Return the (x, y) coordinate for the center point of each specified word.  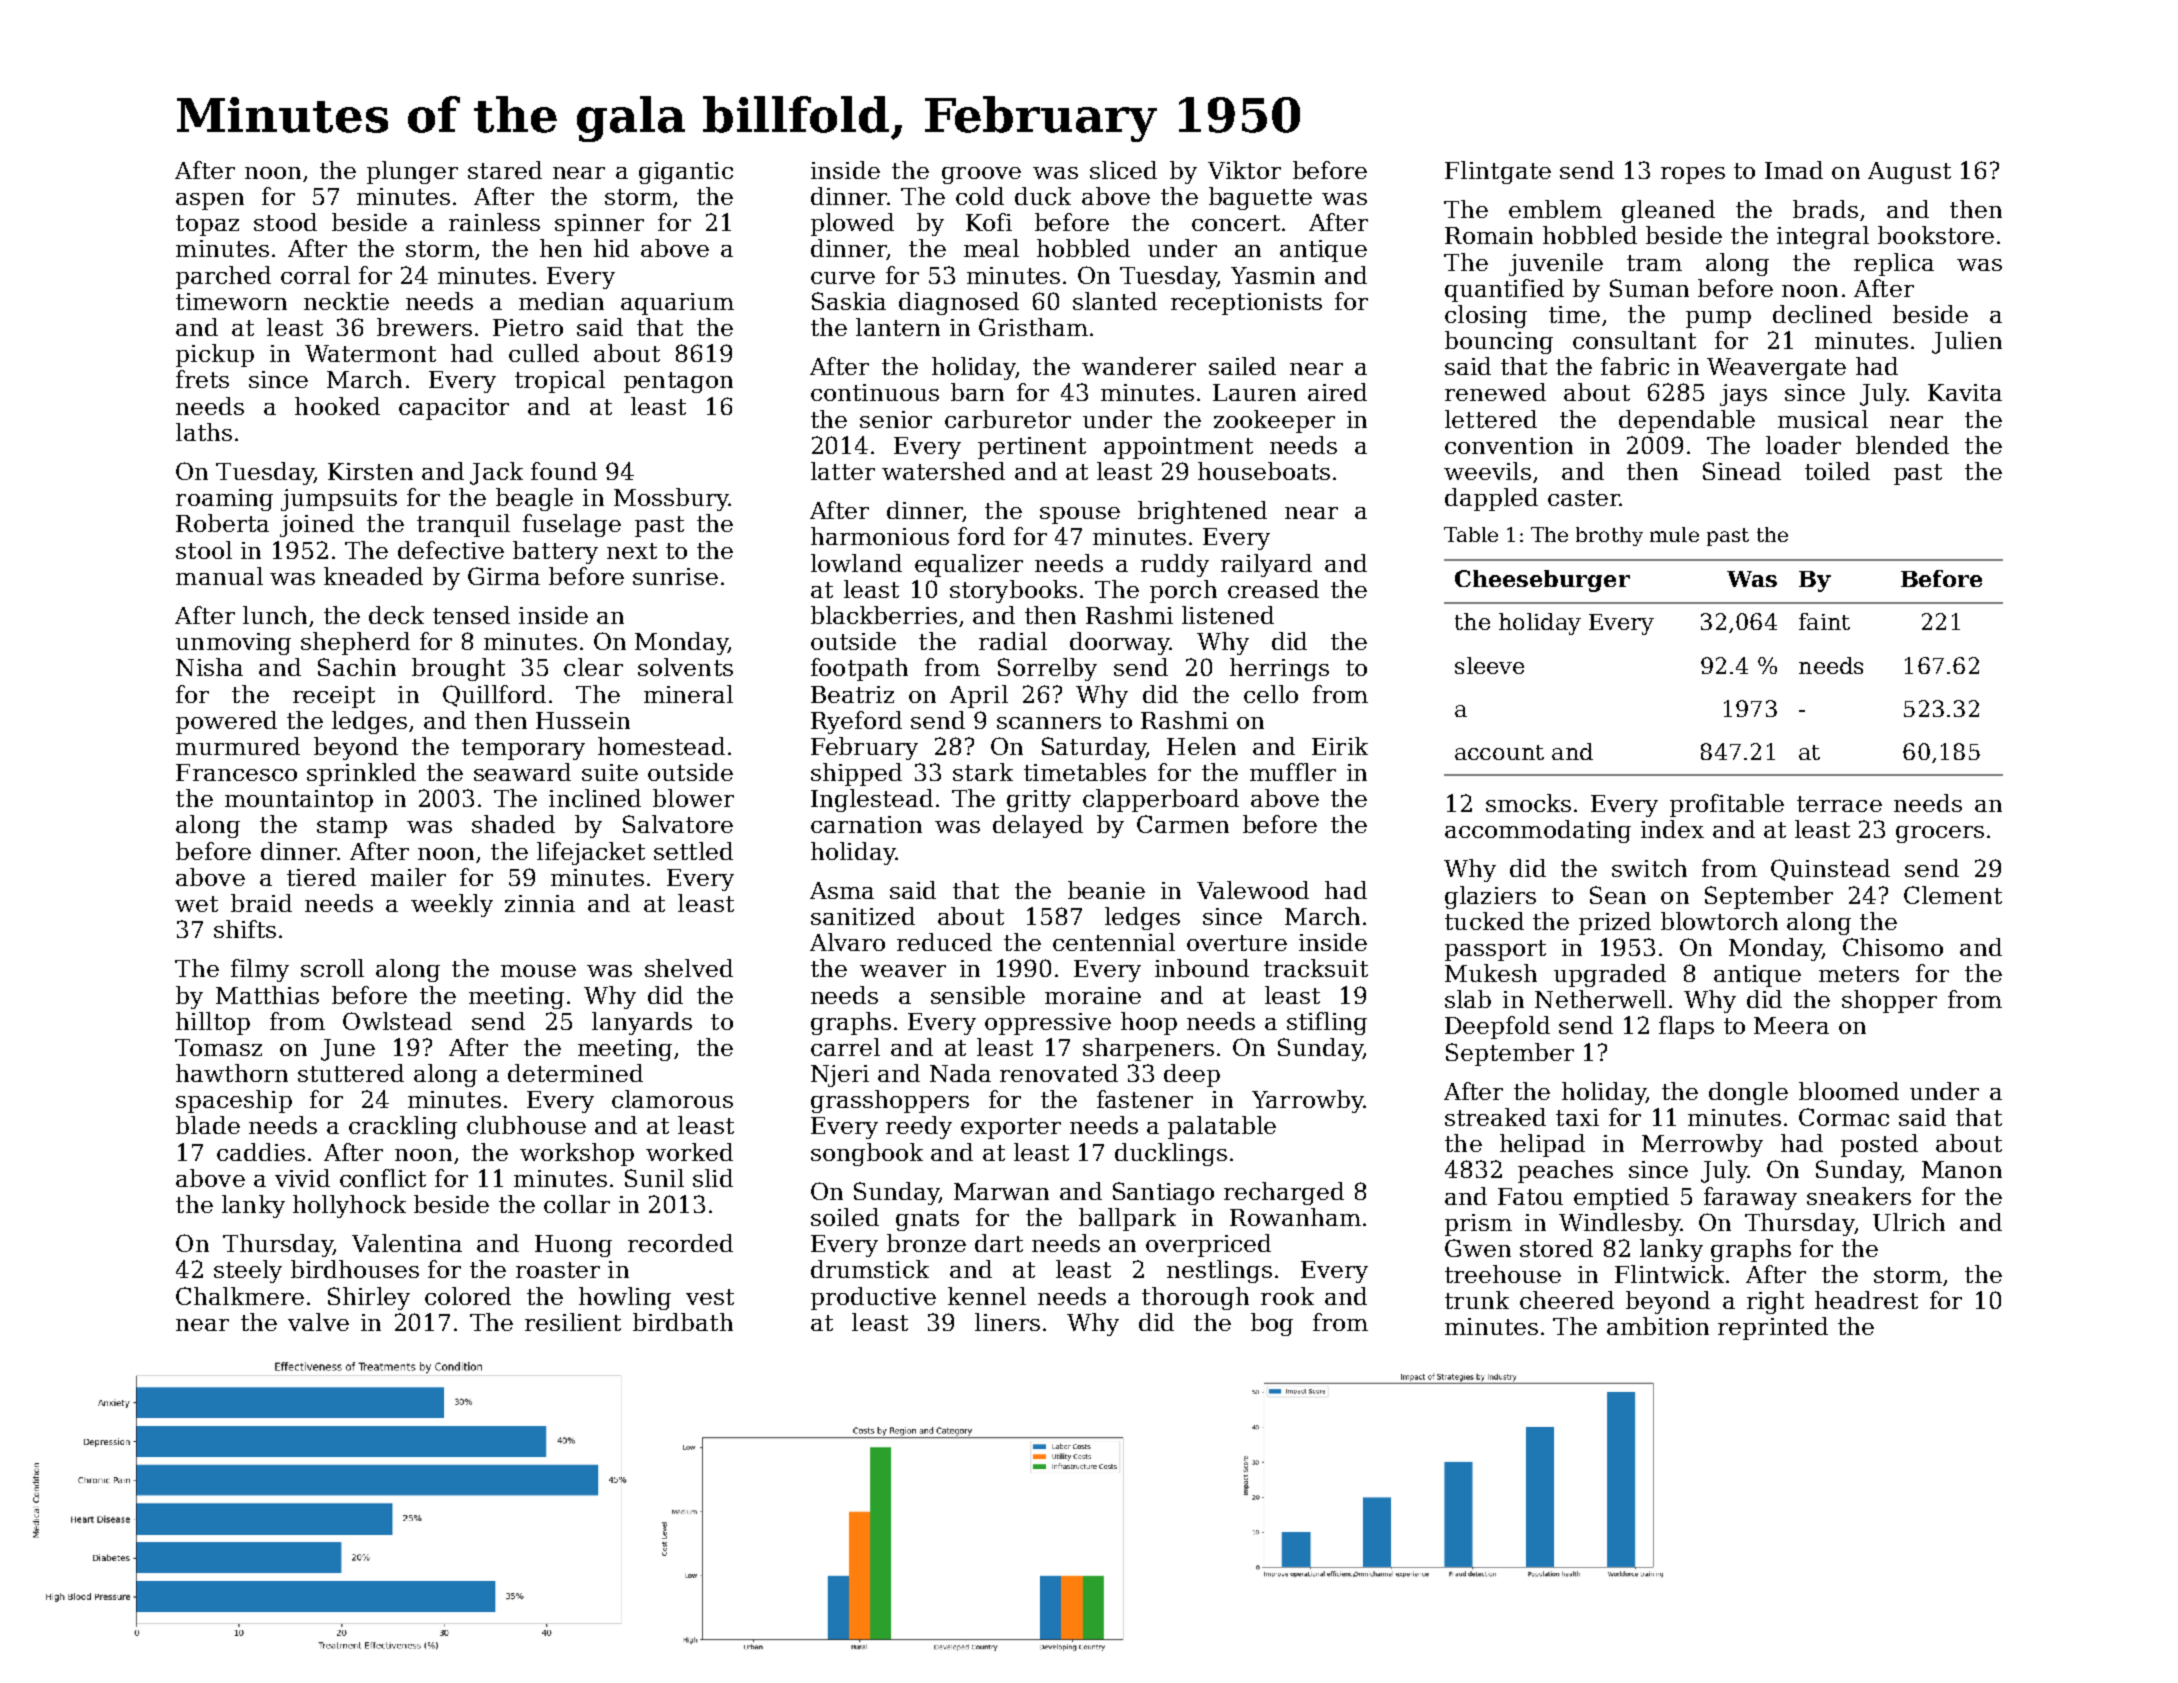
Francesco (236, 772)
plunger (412, 172)
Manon (1962, 1169)
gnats (927, 1220)
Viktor (1244, 170)
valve (318, 1322)
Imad (1794, 170)
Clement (1953, 895)
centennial (1114, 942)
